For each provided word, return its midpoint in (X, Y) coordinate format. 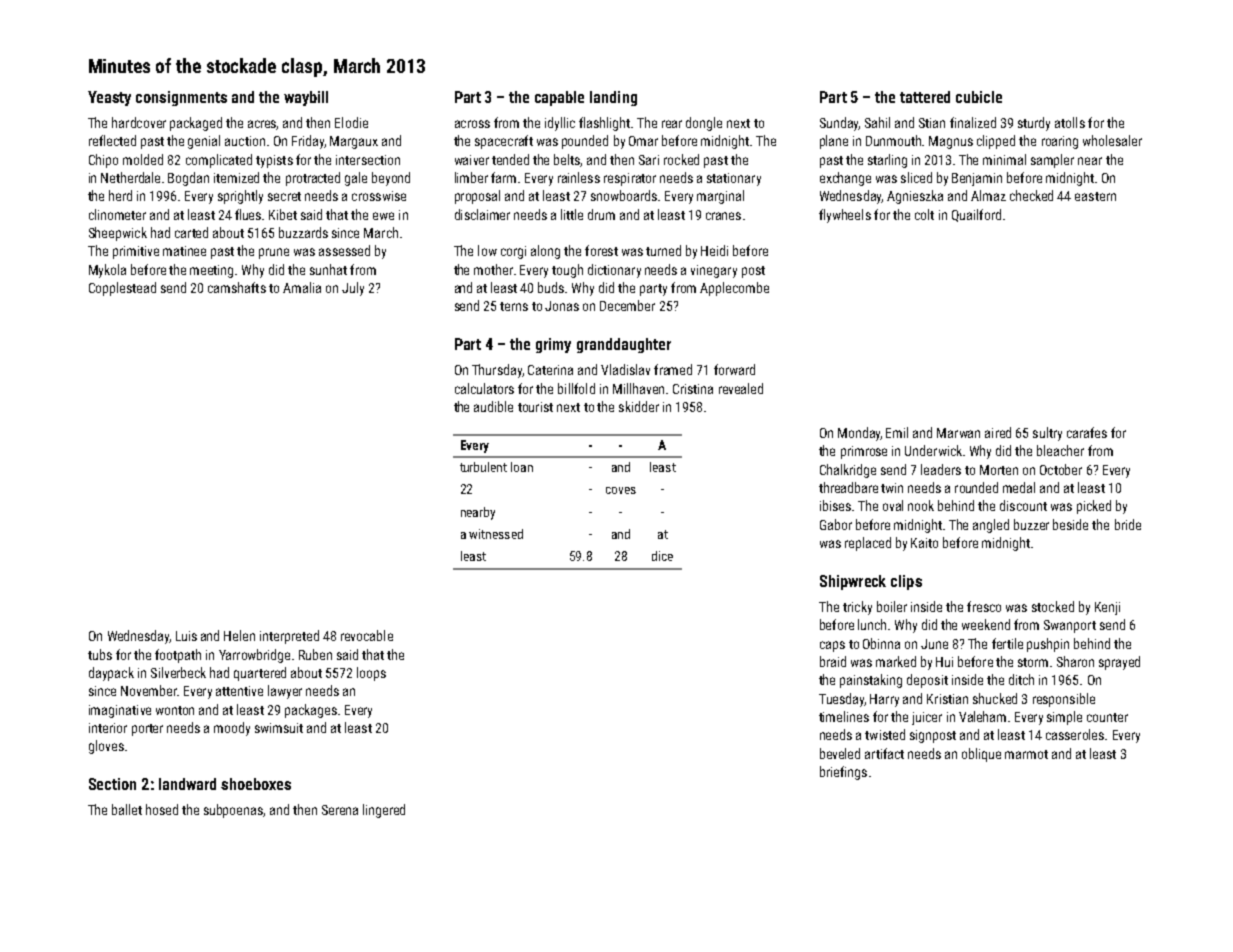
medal (1019, 487)
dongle (704, 124)
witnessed (496, 534)
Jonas (562, 306)
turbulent (483, 467)
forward (734, 369)
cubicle (979, 97)
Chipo (103, 161)
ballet (127, 809)
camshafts (237, 287)
